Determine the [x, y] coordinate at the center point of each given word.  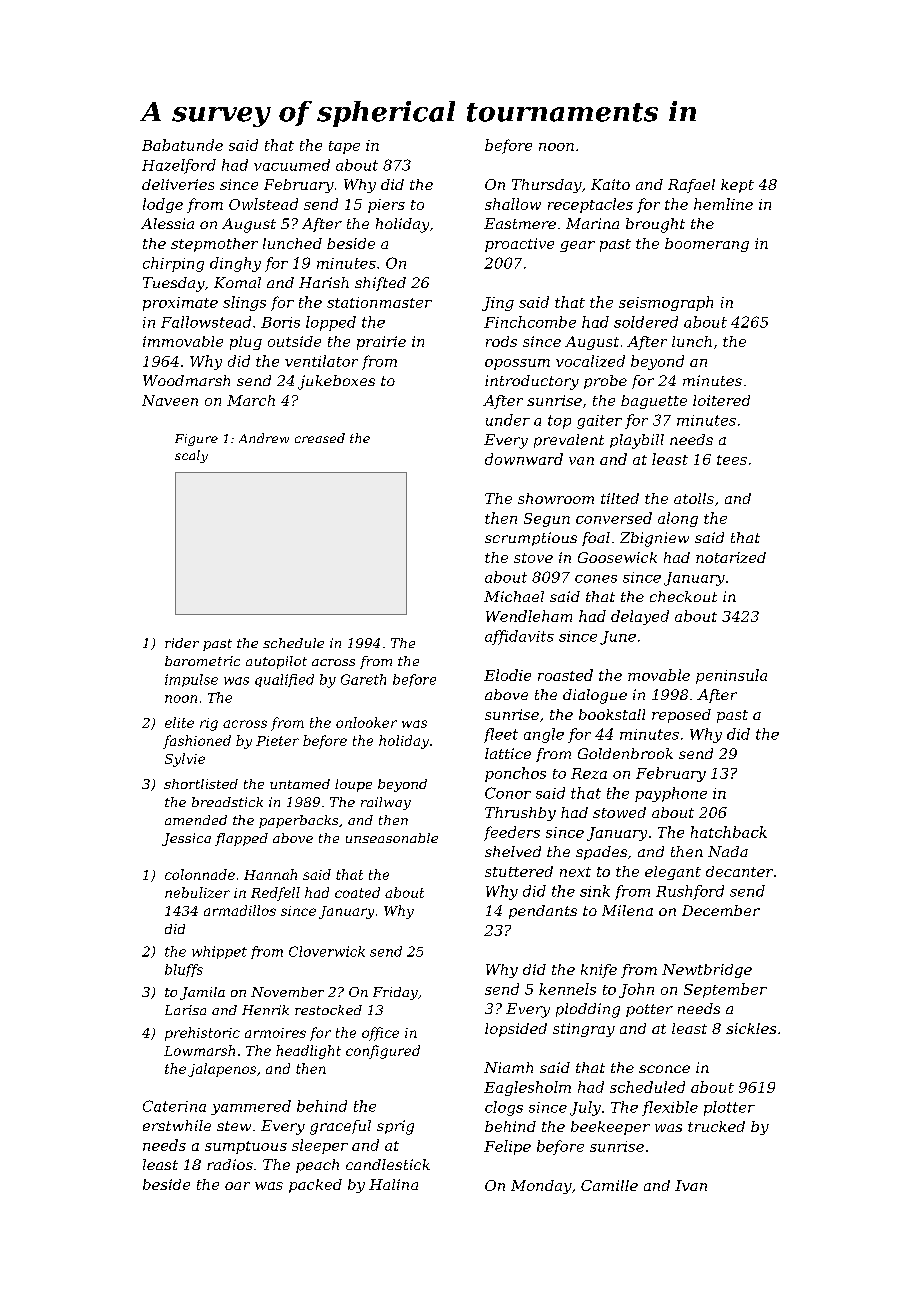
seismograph [666, 303]
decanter [739, 871]
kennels [567, 989]
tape [344, 147]
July [585, 1108]
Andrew [264, 438]
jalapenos [222, 1070]
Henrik [265, 1010]
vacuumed [292, 165]
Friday [395, 993]
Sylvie [185, 760]
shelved [513, 851]
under [508, 420]
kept [737, 186]
